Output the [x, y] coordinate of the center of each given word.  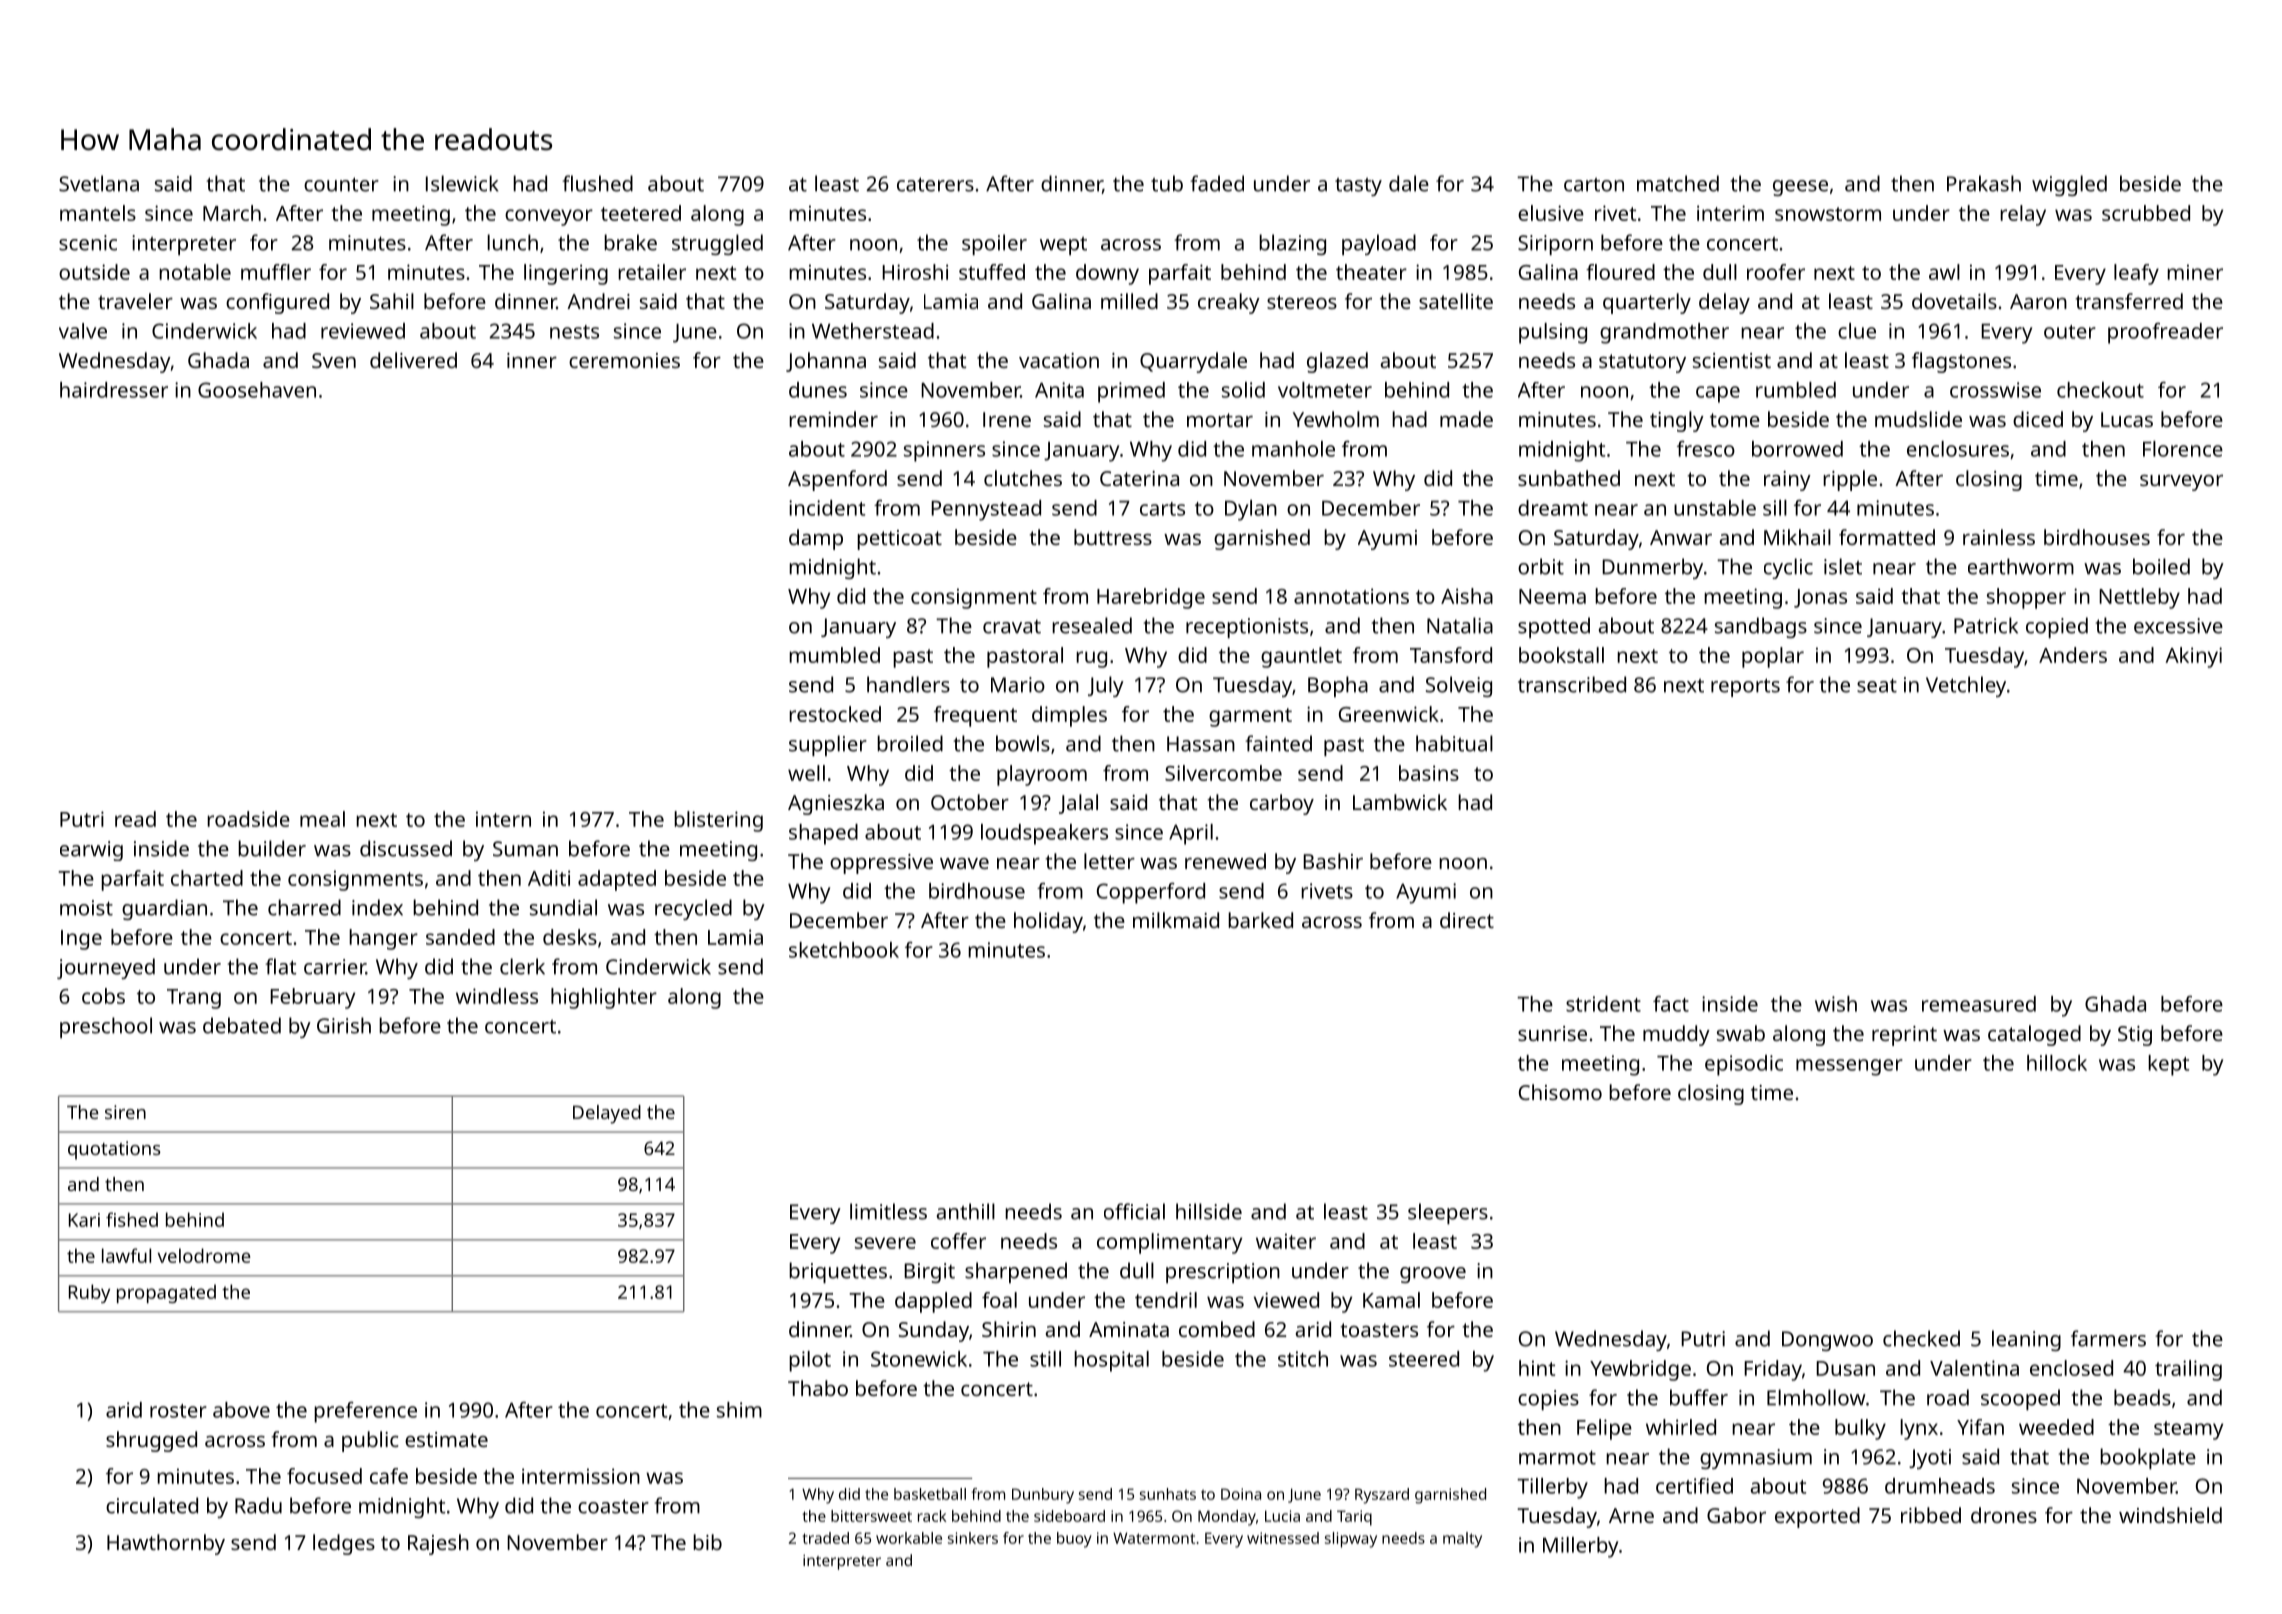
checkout [2100, 390]
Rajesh [438, 1544]
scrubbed [2146, 213]
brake [630, 242]
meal [322, 819]
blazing [1292, 244]
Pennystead [986, 510]
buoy [1074, 1540]
